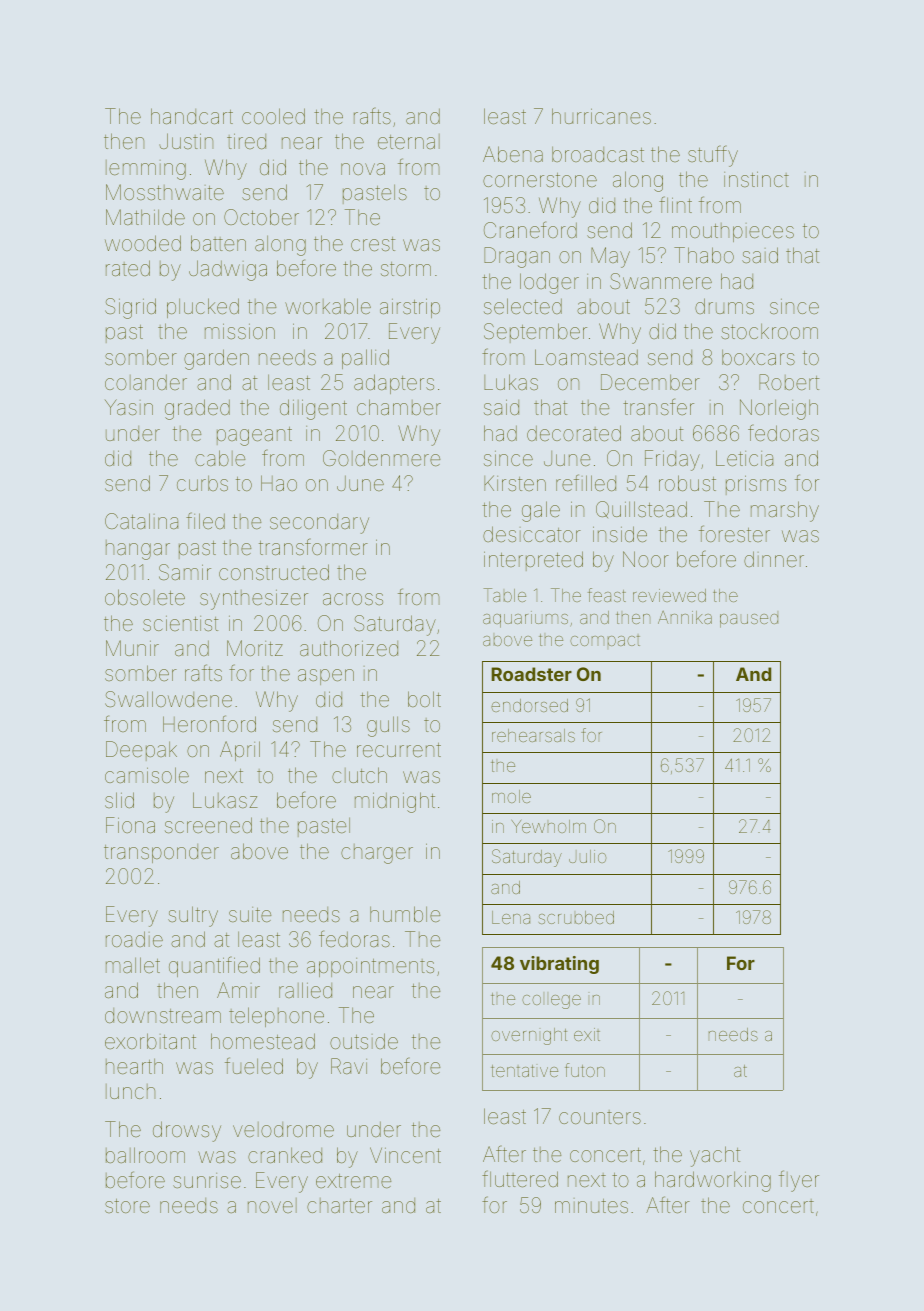 This document has width=924, height=1311. What do you see at coordinates (339, 1205) in the document?
I see `charter` at bounding box center [339, 1205].
